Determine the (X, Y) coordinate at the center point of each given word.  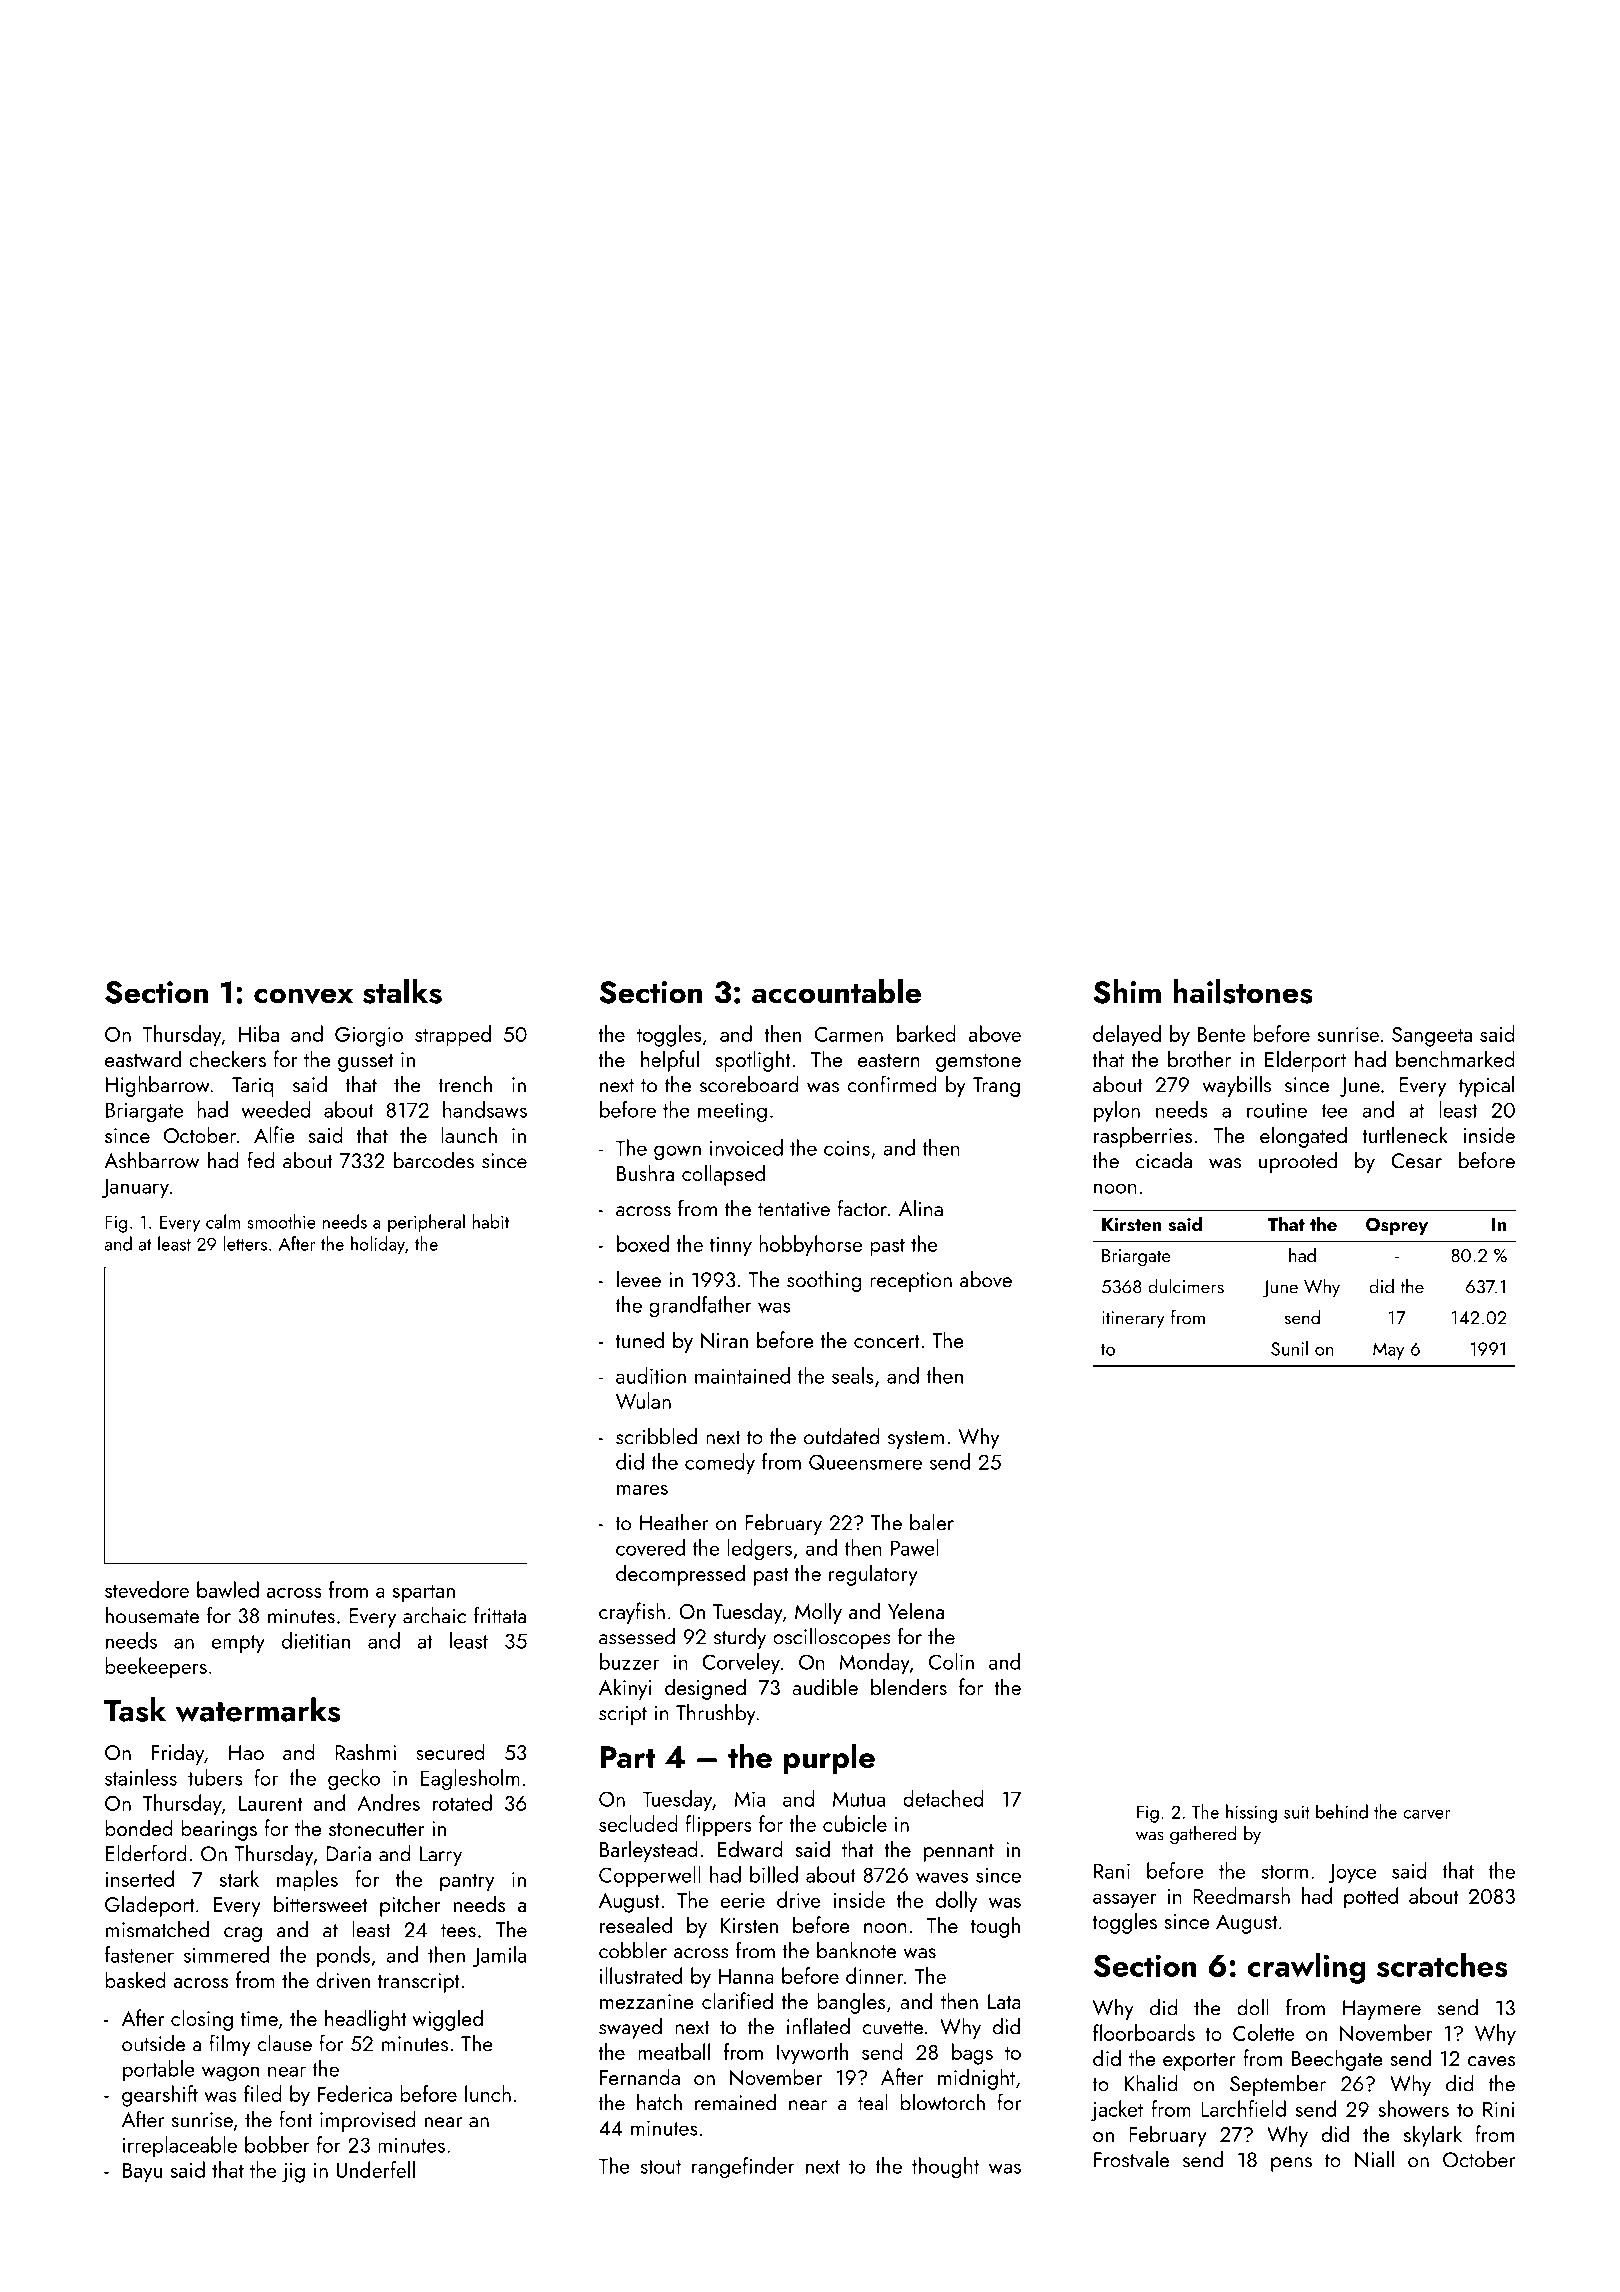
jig (293, 2173)
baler (932, 1522)
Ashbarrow (151, 1160)
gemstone (978, 1063)
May (1388, 1351)
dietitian (316, 1640)
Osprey (1397, 1226)
